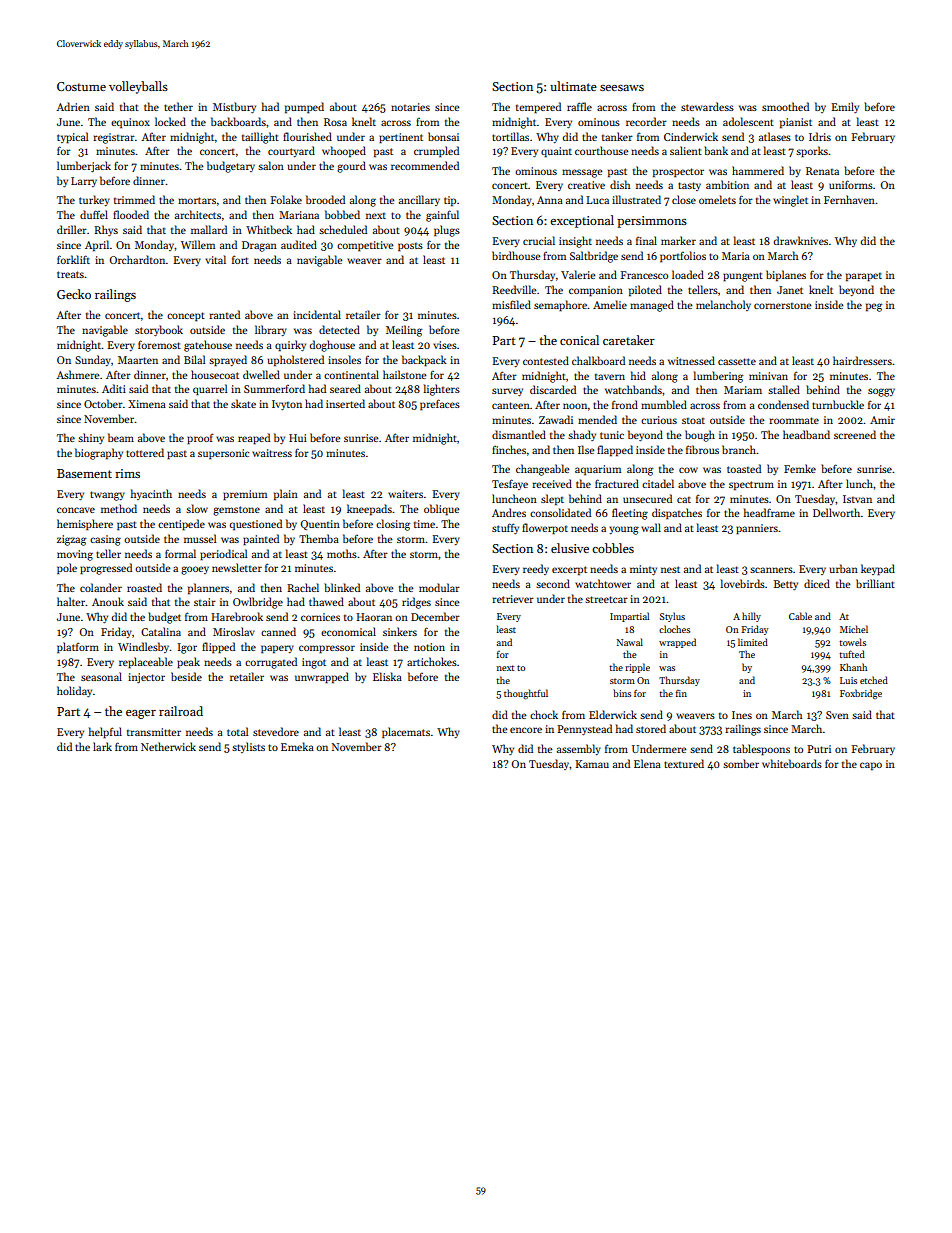 This document has height=1233, width=952. I want to click on managed, so click(652, 306).
